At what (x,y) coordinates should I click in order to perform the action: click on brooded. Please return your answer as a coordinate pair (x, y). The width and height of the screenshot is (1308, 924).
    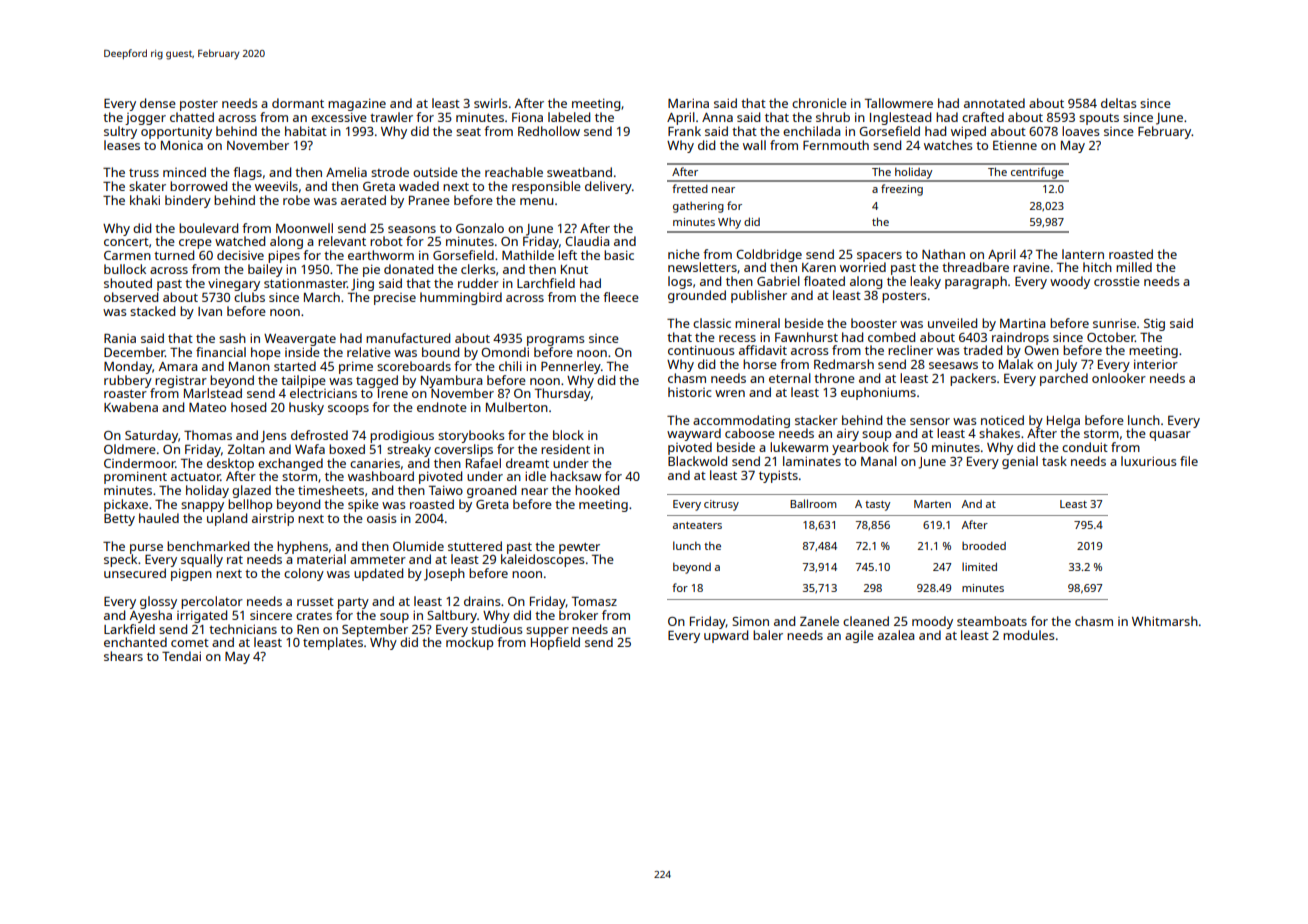
    Looking at the image, I should click on (984, 546).
